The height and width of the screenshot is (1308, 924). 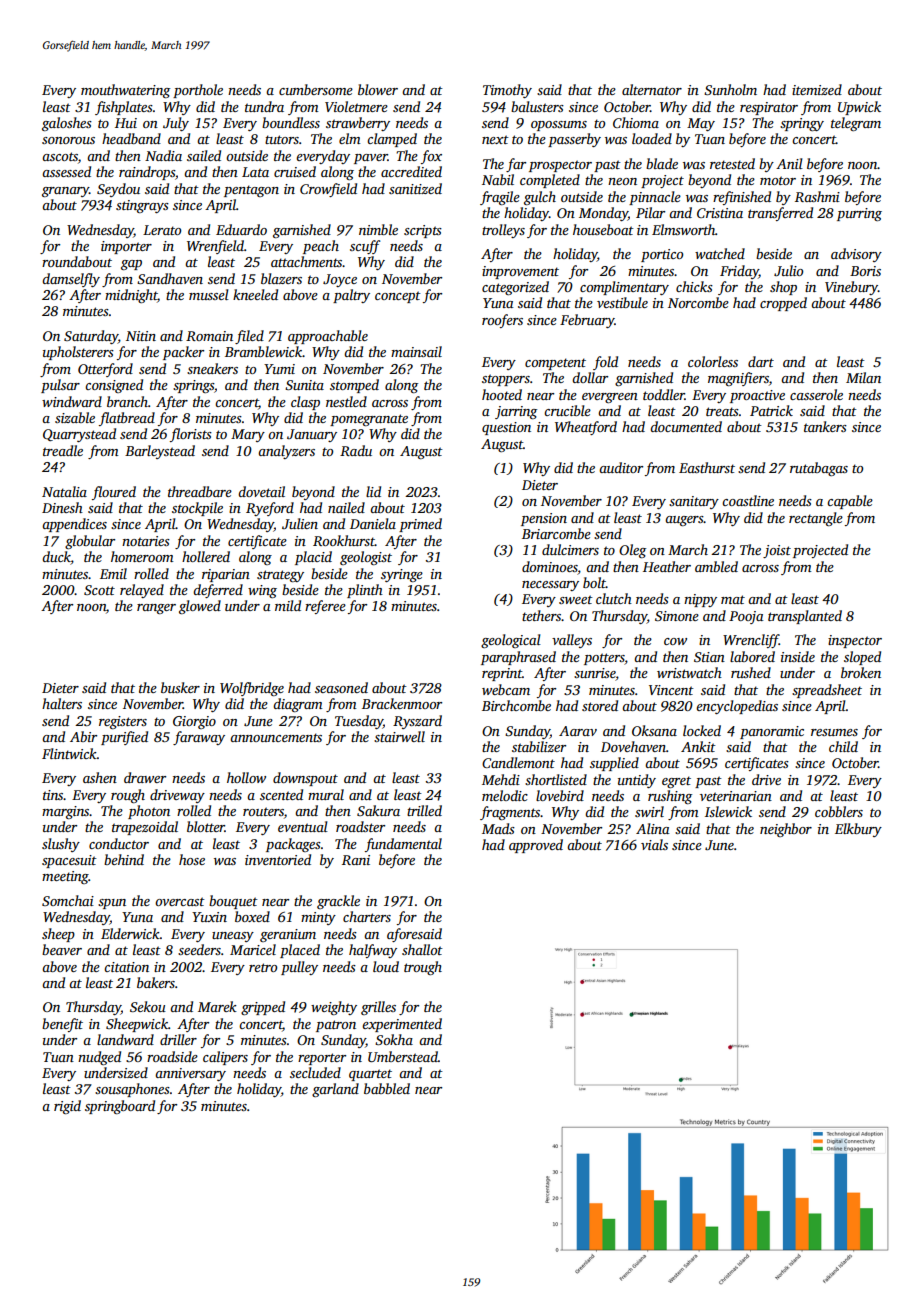 I want to click on babbled, so click(x=387, y=1088).
